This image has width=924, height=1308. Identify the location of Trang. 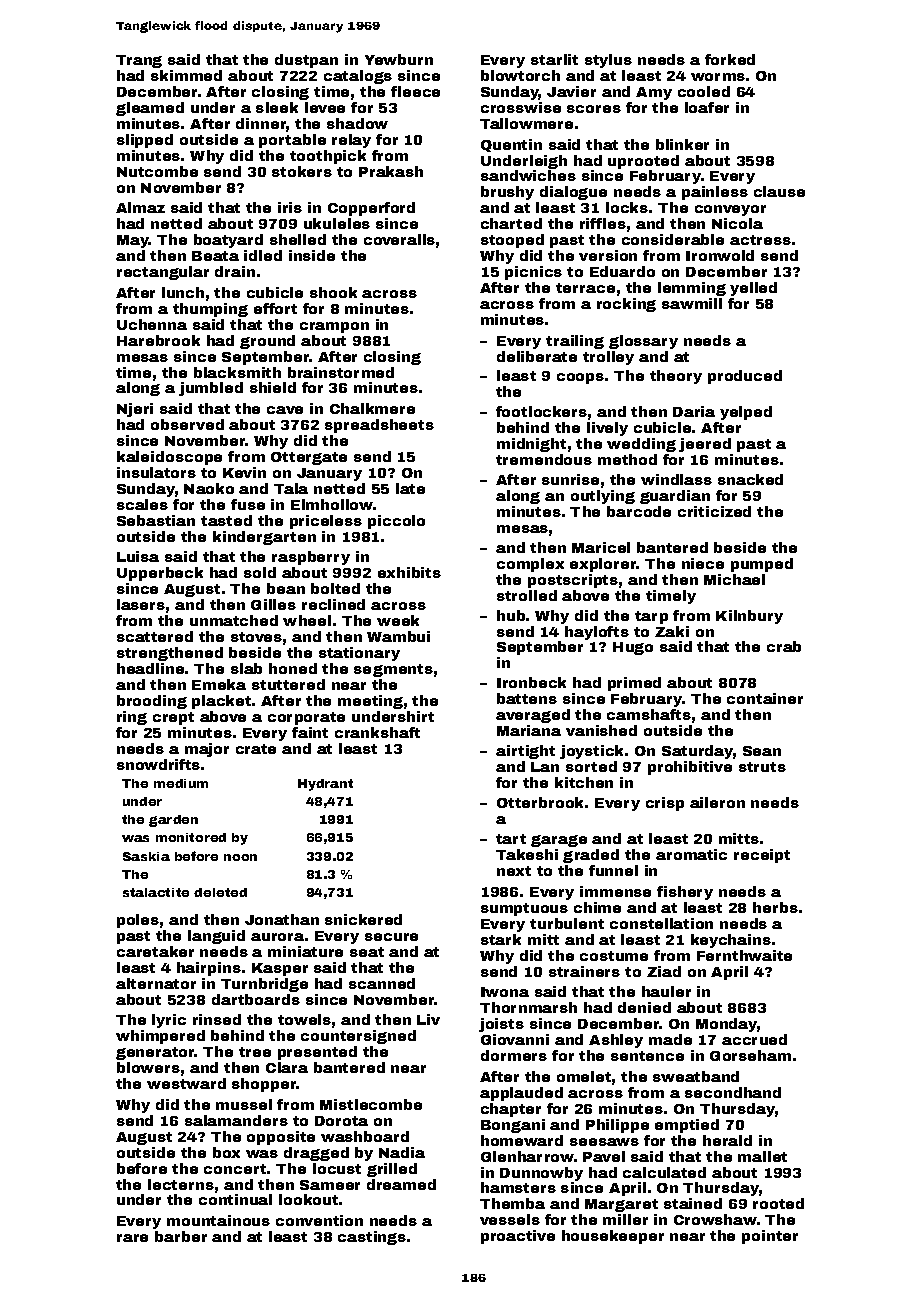
(139, 61).
